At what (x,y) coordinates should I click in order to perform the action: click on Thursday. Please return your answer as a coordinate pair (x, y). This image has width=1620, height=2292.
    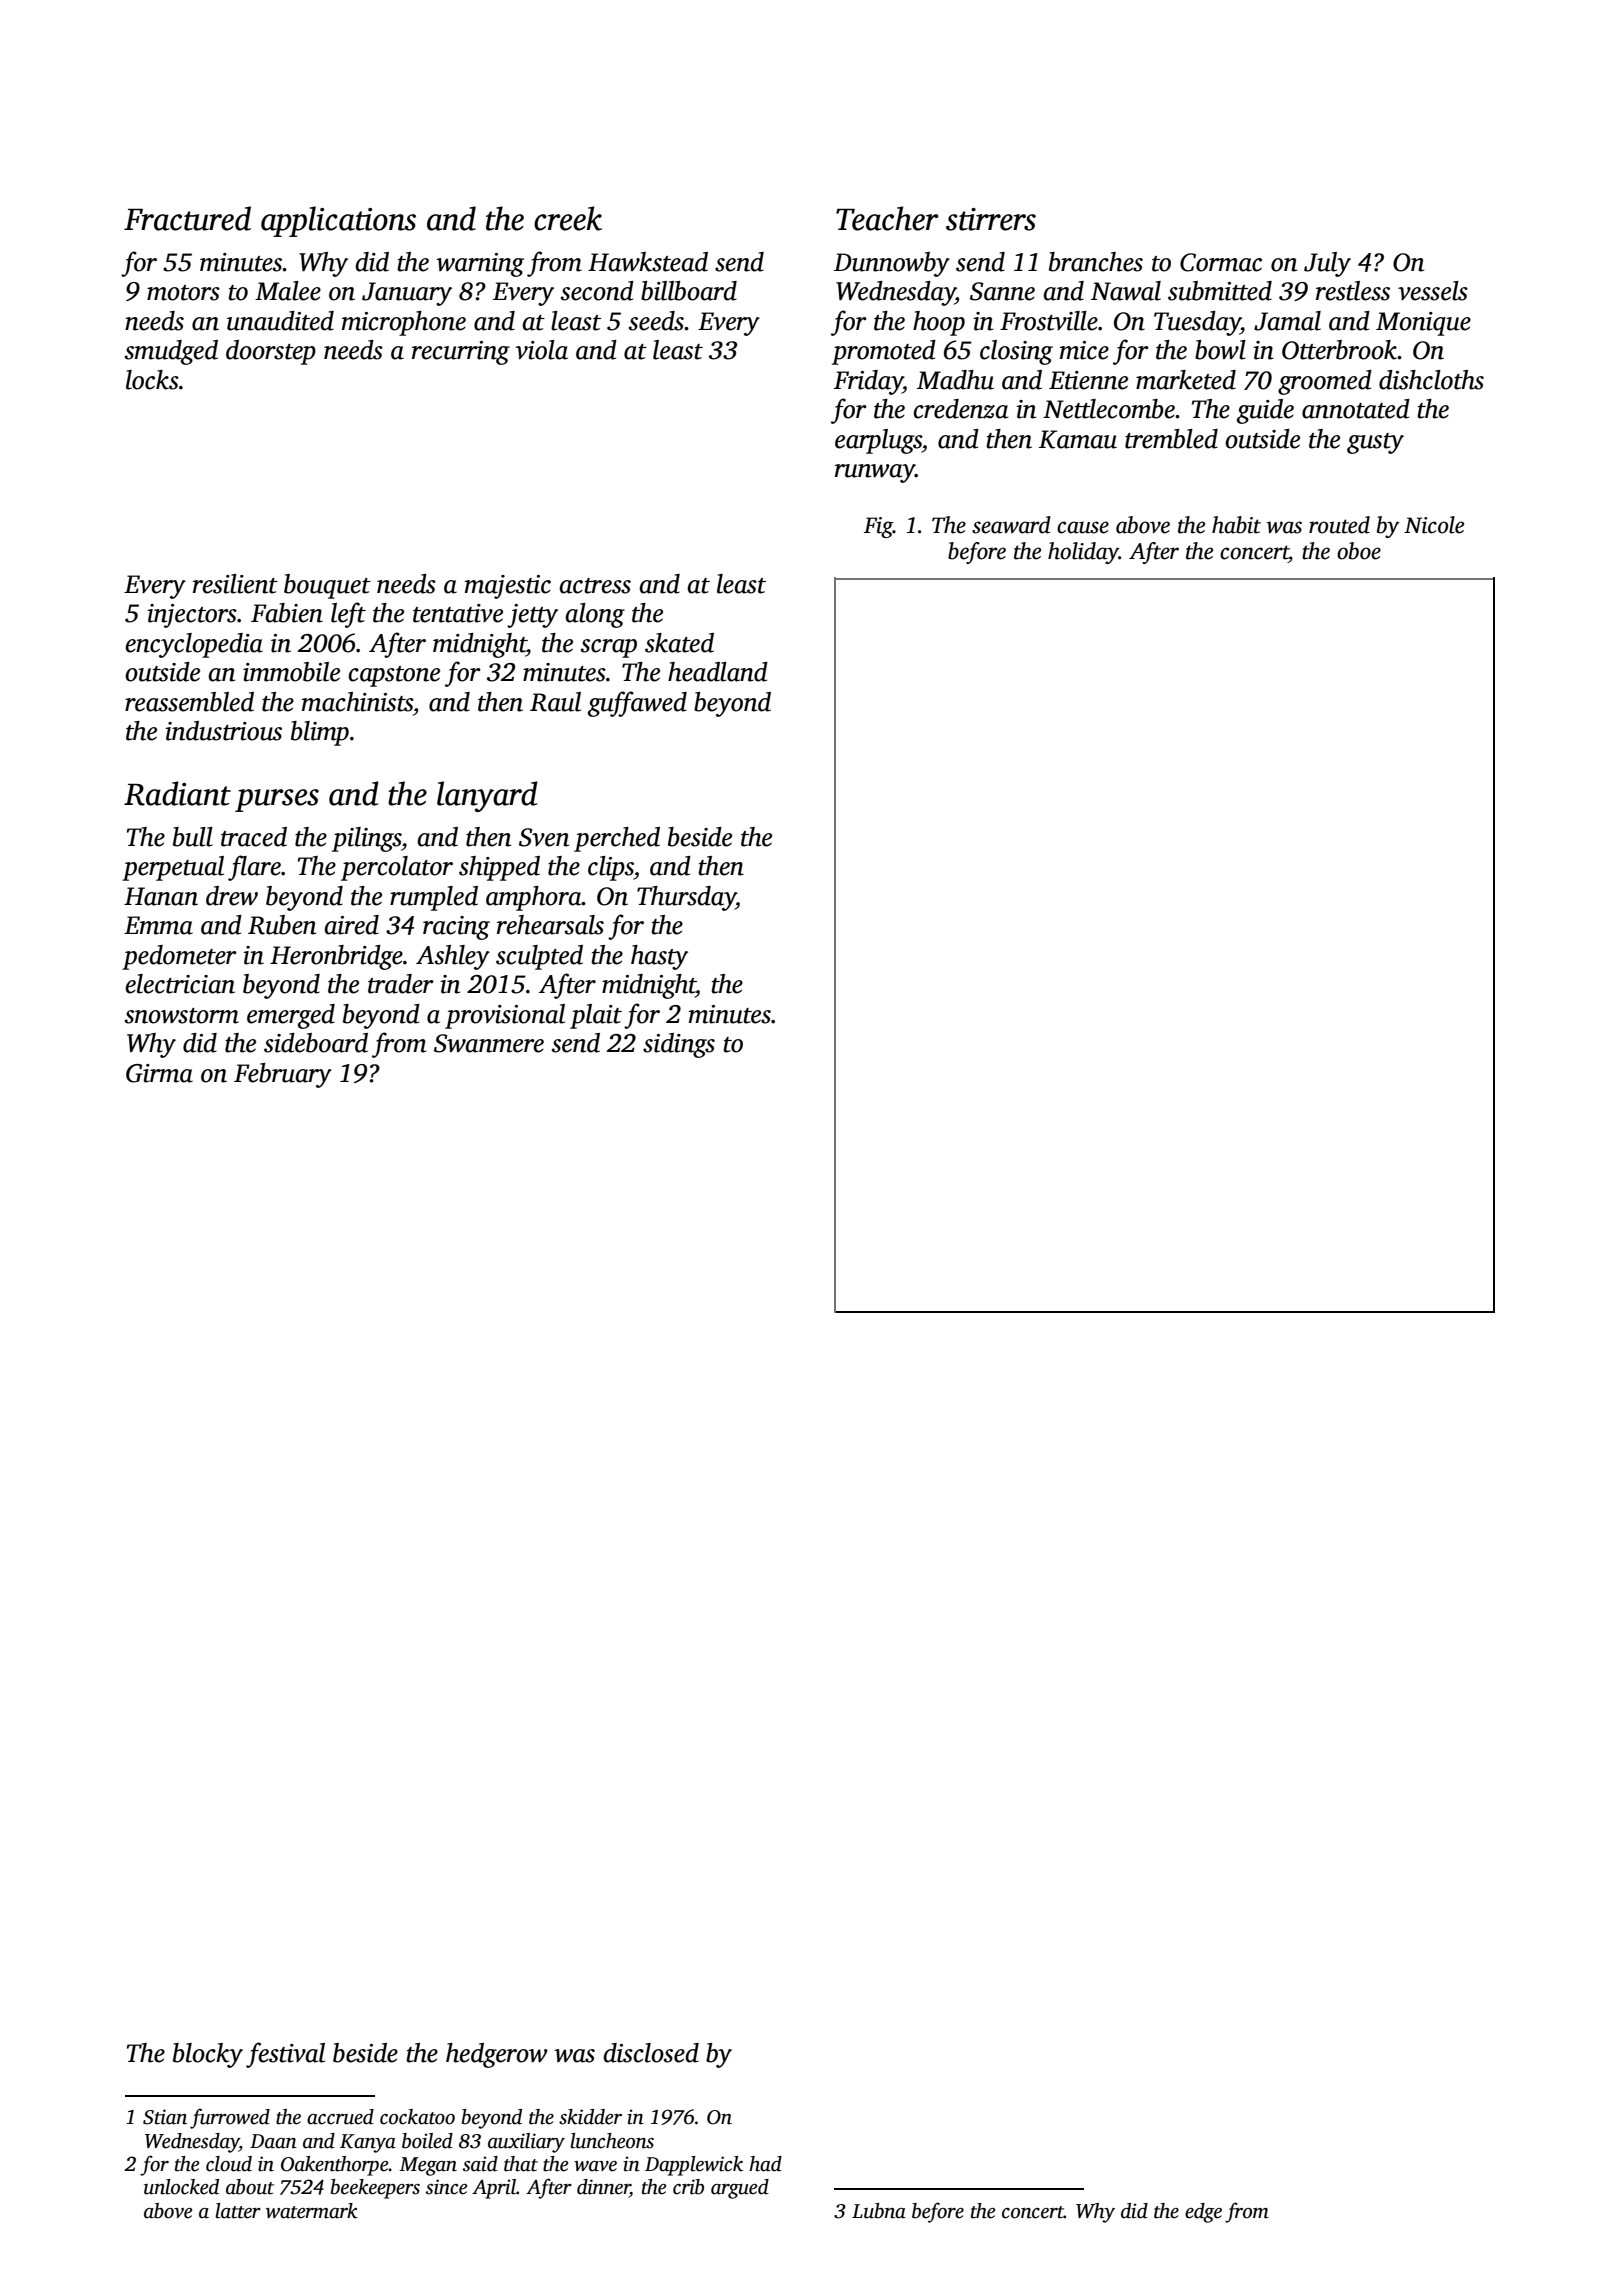
    Looking at the image, I should click on (686, 898).
